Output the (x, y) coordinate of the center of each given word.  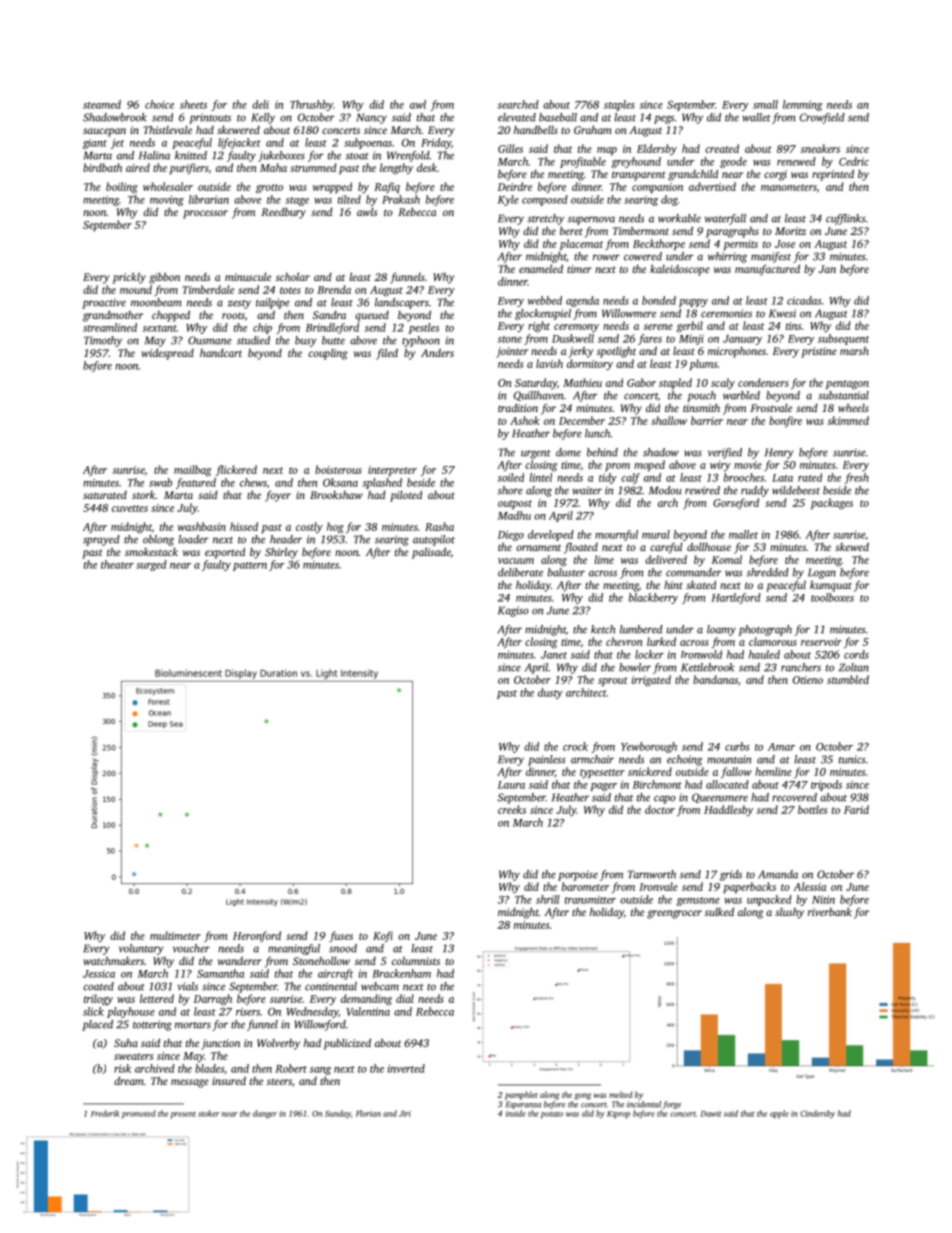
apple (779, 1114)
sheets (193, 104)
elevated (517, 117)
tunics (852, 759)
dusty (550, 693)
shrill (548, 899)
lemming (802, 105)
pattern (250, 566)
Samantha (220, 973)
